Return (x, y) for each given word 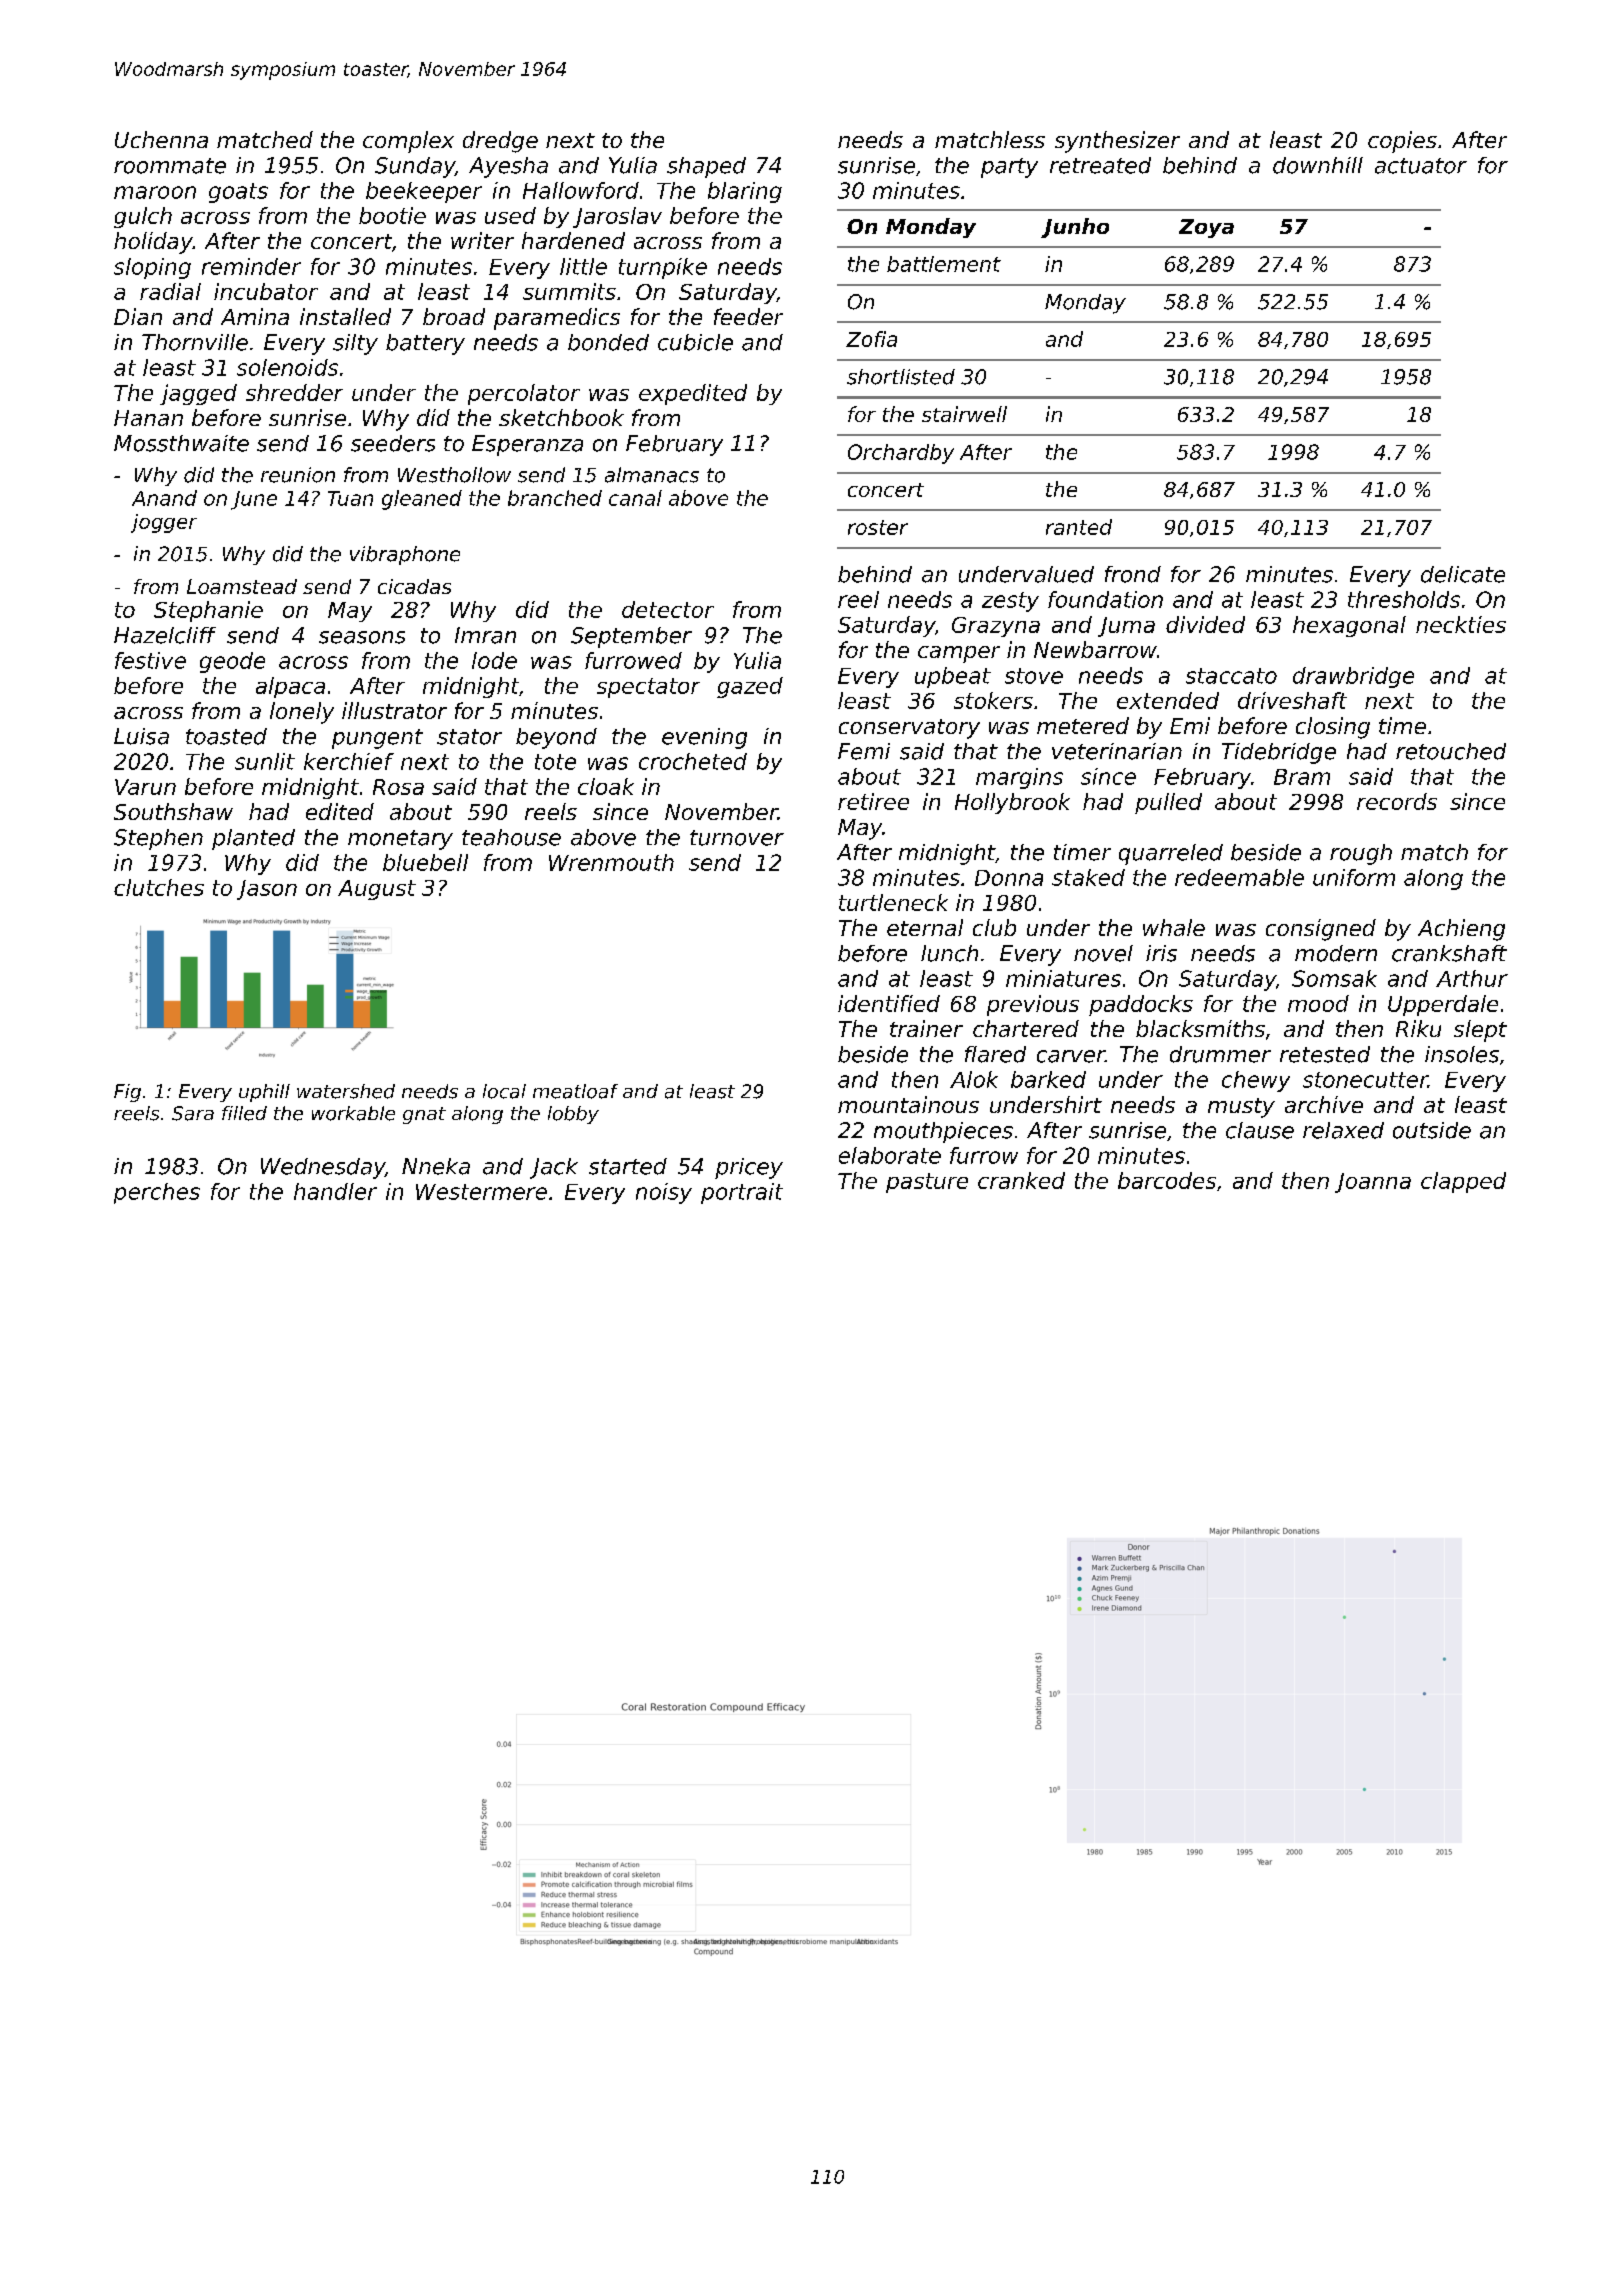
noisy (664, 1193)
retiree (873, 801)
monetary (400, 840)
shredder (294, 392)
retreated (1100, 165)
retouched (1451, 751)
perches (157, 1193)
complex (408, 142)
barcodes (1167, 1180)
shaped (706, 167)
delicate (1463, 574)
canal (635, 498)
